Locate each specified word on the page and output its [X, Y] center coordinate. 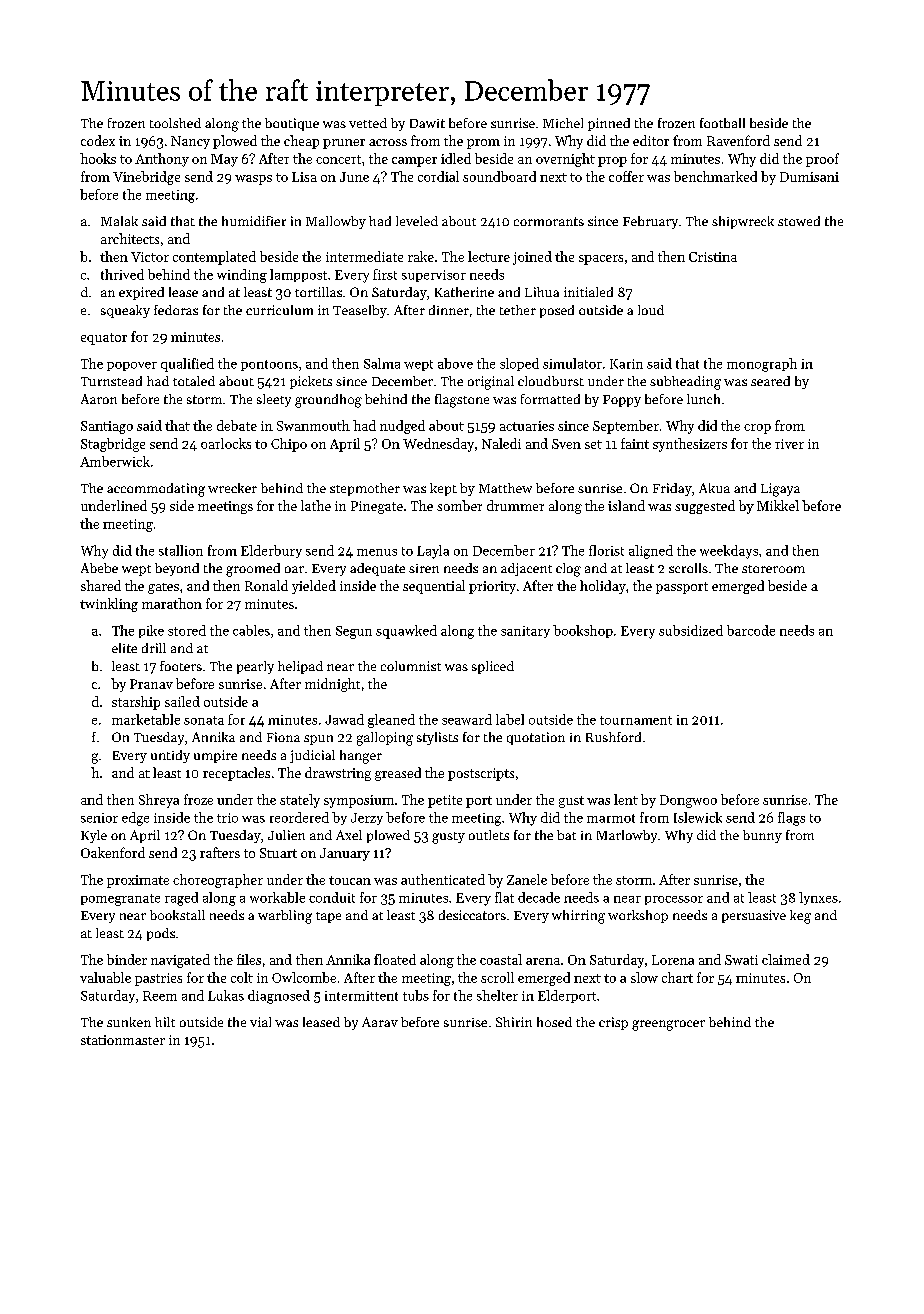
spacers [601, 260]
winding [242, 276]
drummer [515, 505]
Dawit [427, 123]
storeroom [773, 569]
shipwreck [743, 222]
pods [161, 934]
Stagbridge [113, 445]
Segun [354, 632]
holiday [603, 587]
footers [181, 666]
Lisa [304, 177]
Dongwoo [688, 801]
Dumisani [809, 177]
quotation [536, 738]
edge [135, 819]
